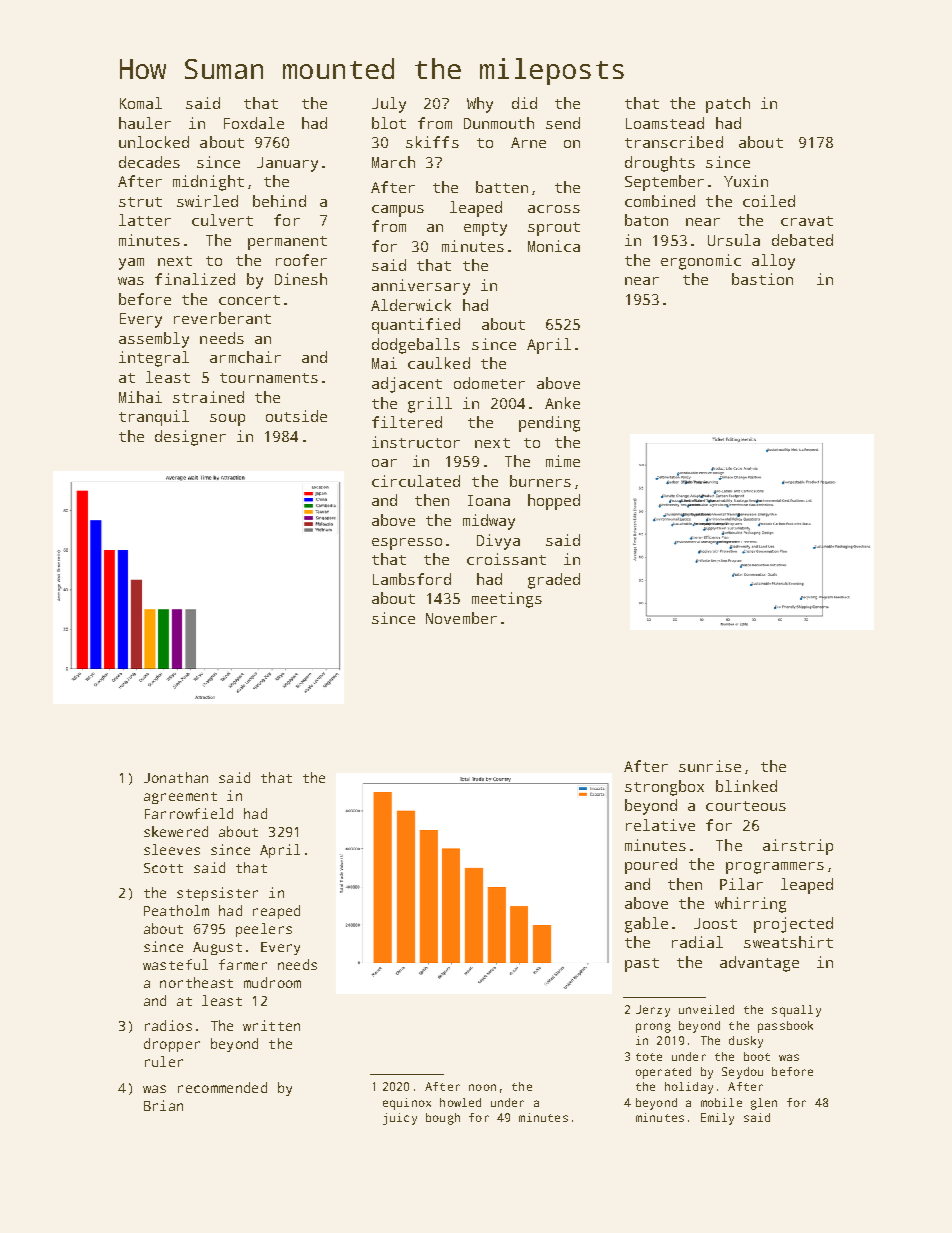 This image has height=1233, width=952. Describe the element at coordinates (407, 544) in the image. I see `espresso` at that location.
